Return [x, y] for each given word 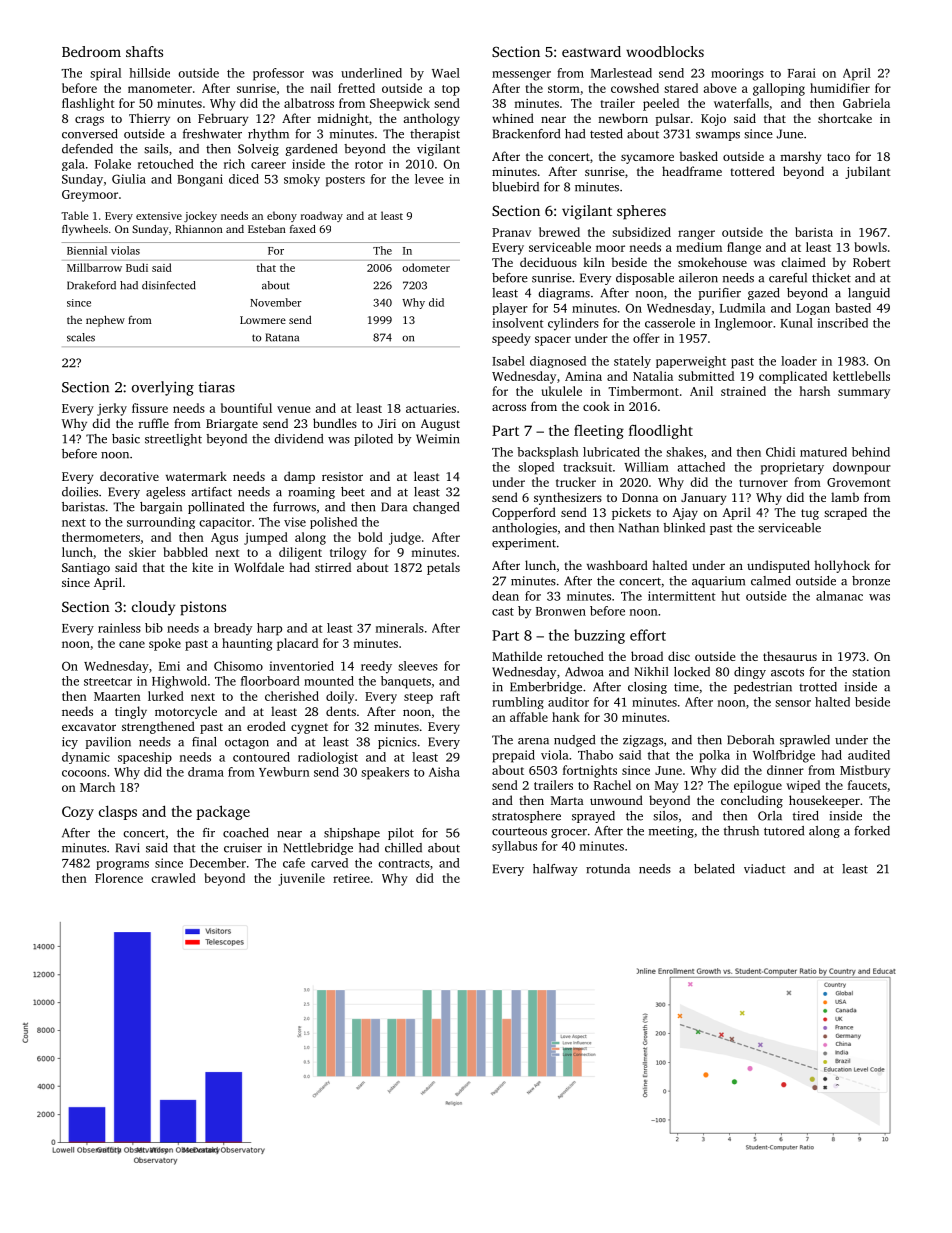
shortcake [845, 118]
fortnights [590, 771]
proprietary [792, 468]
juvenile [301, 879]
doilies [80, 492]
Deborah [750, 740]
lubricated [611, 452]
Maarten [117, 696]
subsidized [641, 232]
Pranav [511, 232]
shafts [144, 51]
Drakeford [91, 285]
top [451, 90]
